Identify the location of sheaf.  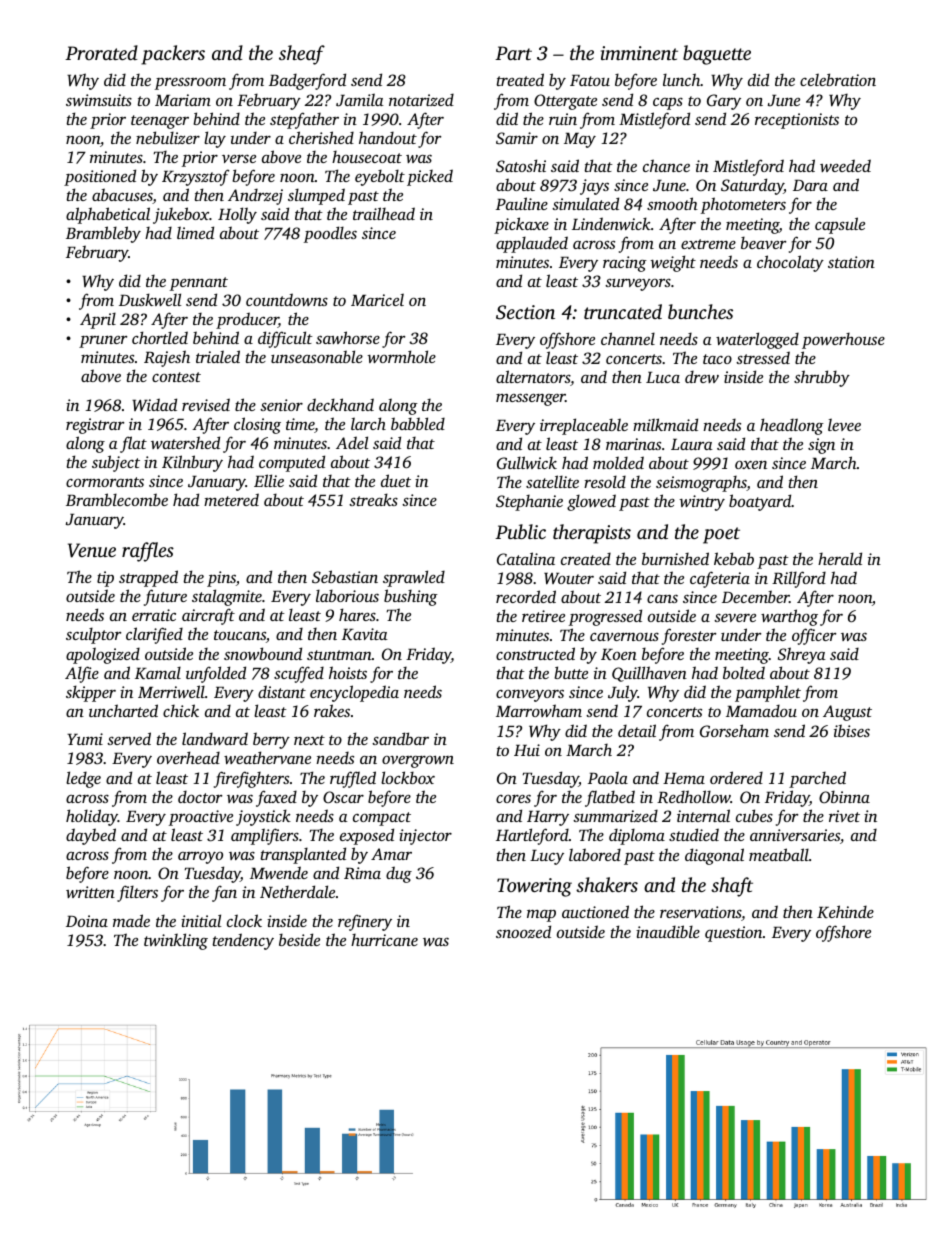
(302, 55).
